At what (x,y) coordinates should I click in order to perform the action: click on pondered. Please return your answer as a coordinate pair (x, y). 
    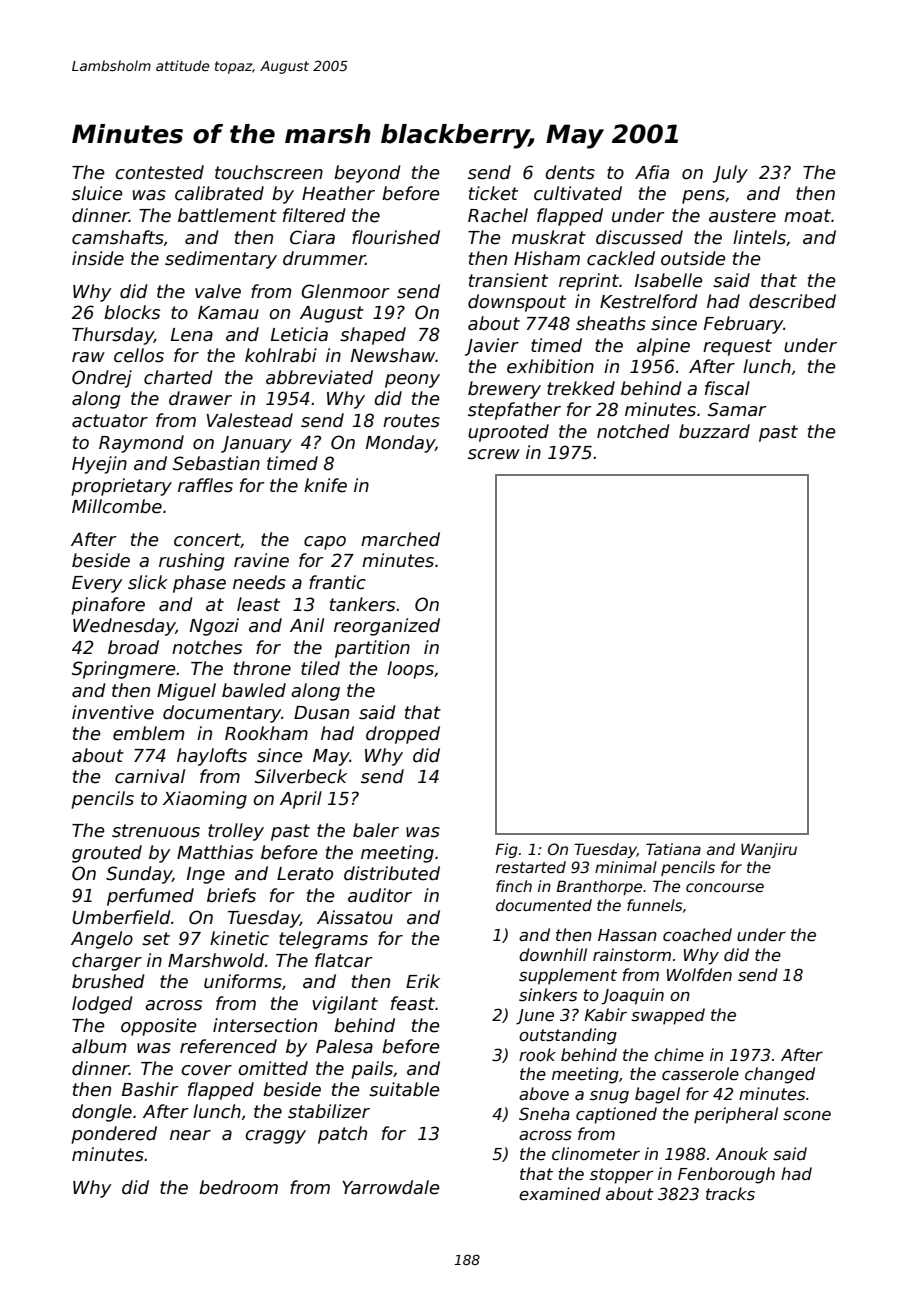
    Looking at the image, I should click on (114, 1135).
